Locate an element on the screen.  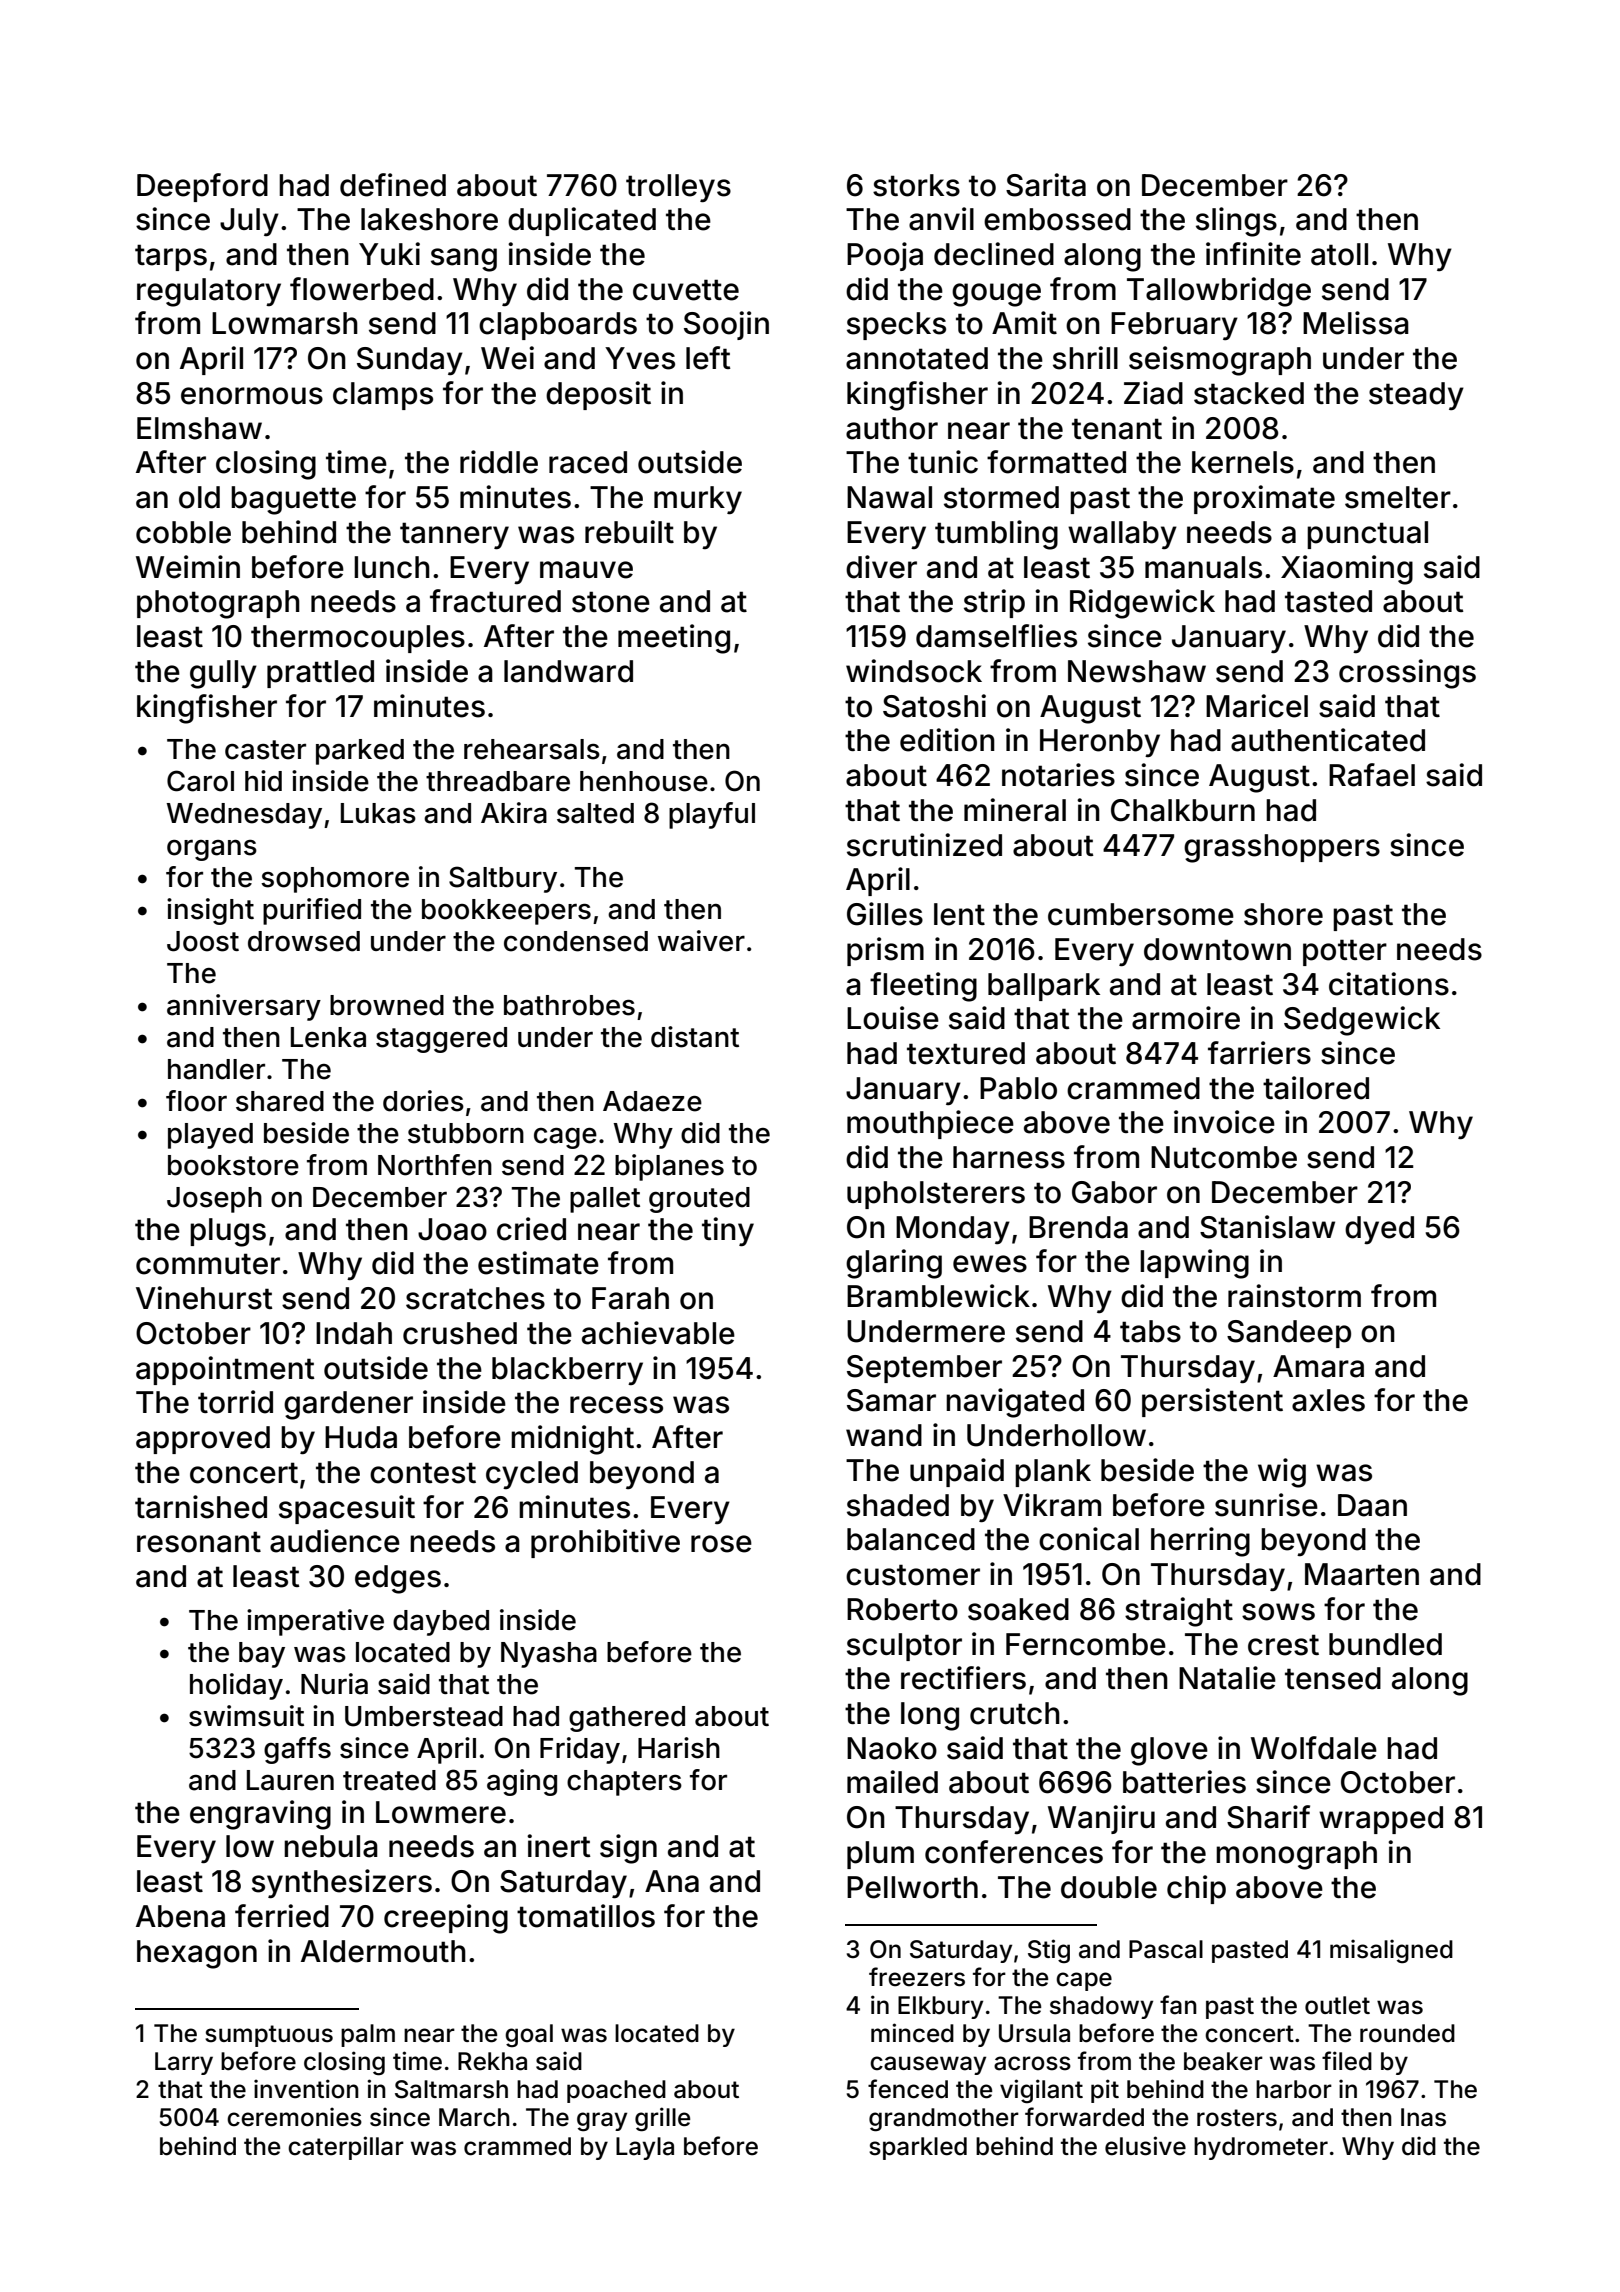
lunch is located at coordinates (392, 567).
